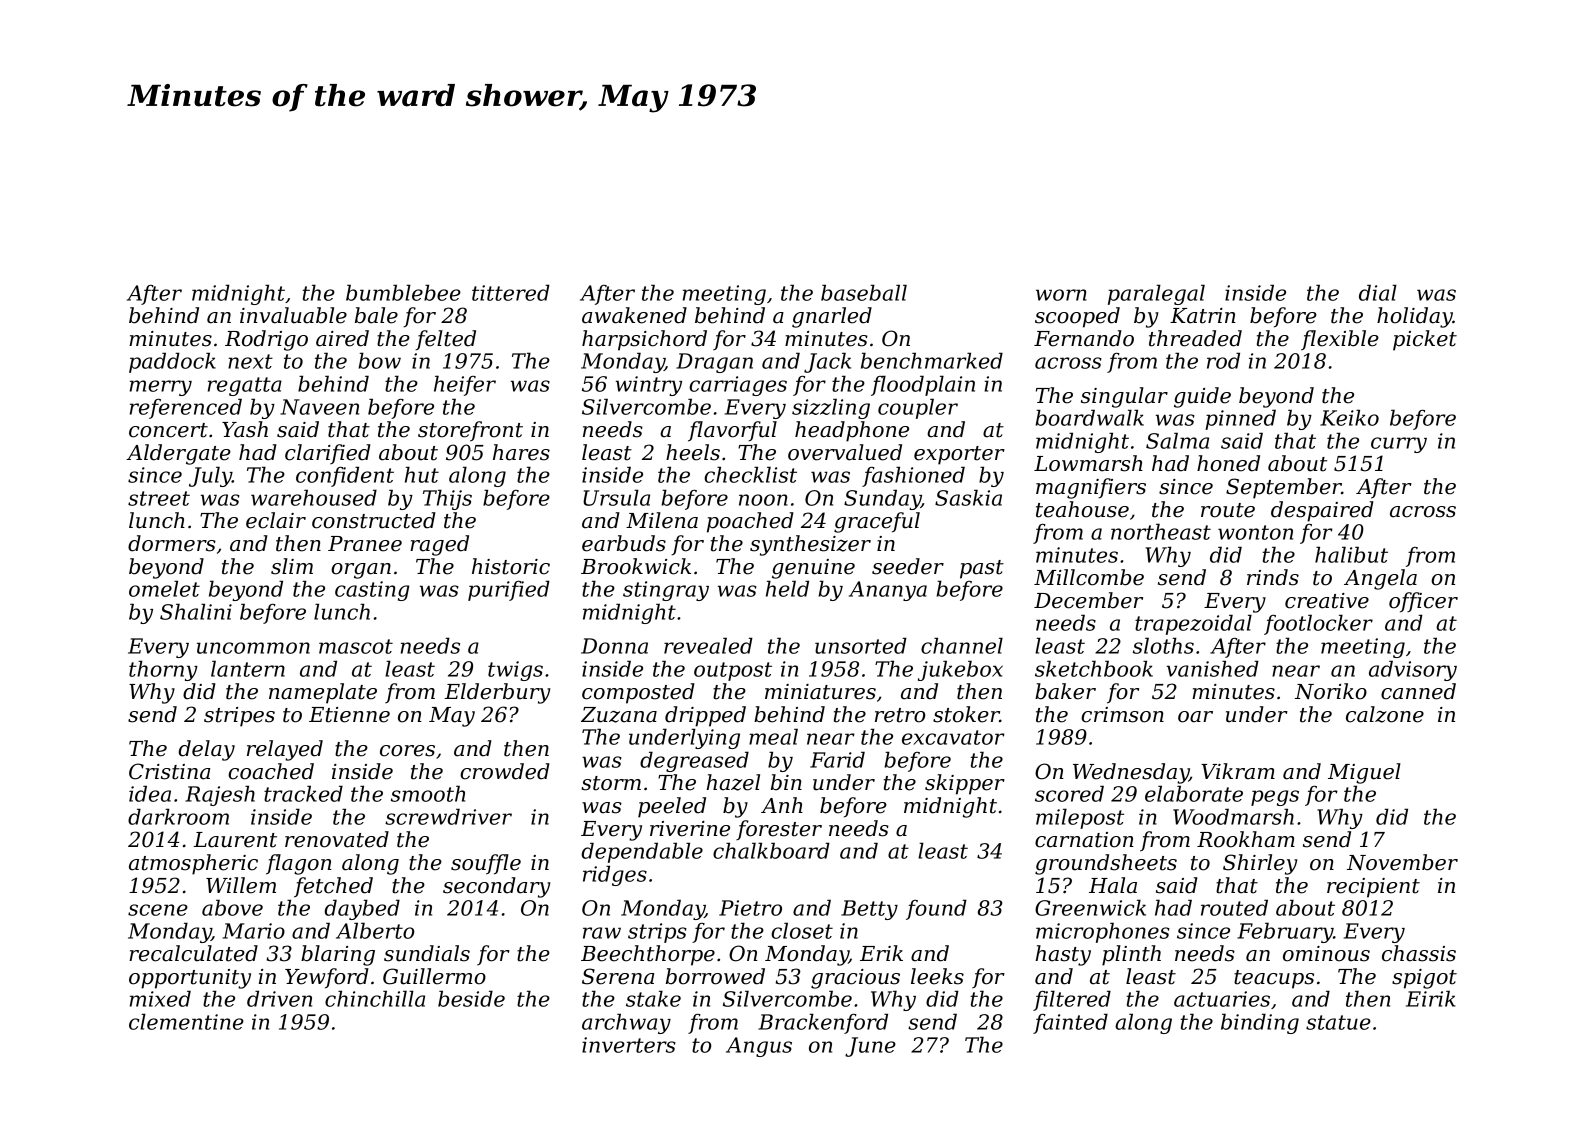 This document has height=1121, width=1585. I want to click on paralegal, so click(1156, 294).
